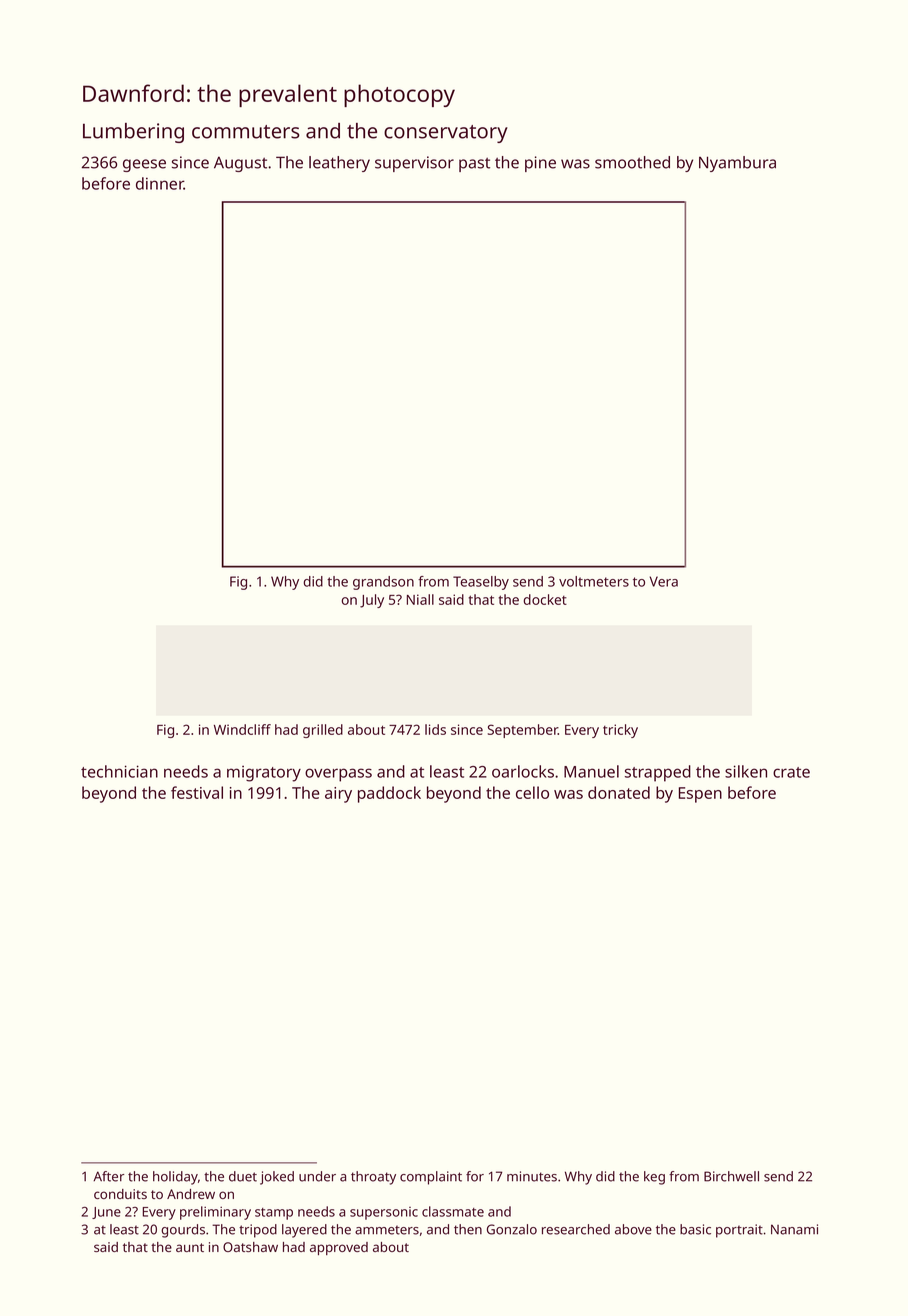 This screenshot has width=908, height=1316. I want to click on aunt, so click(190, 1247).
